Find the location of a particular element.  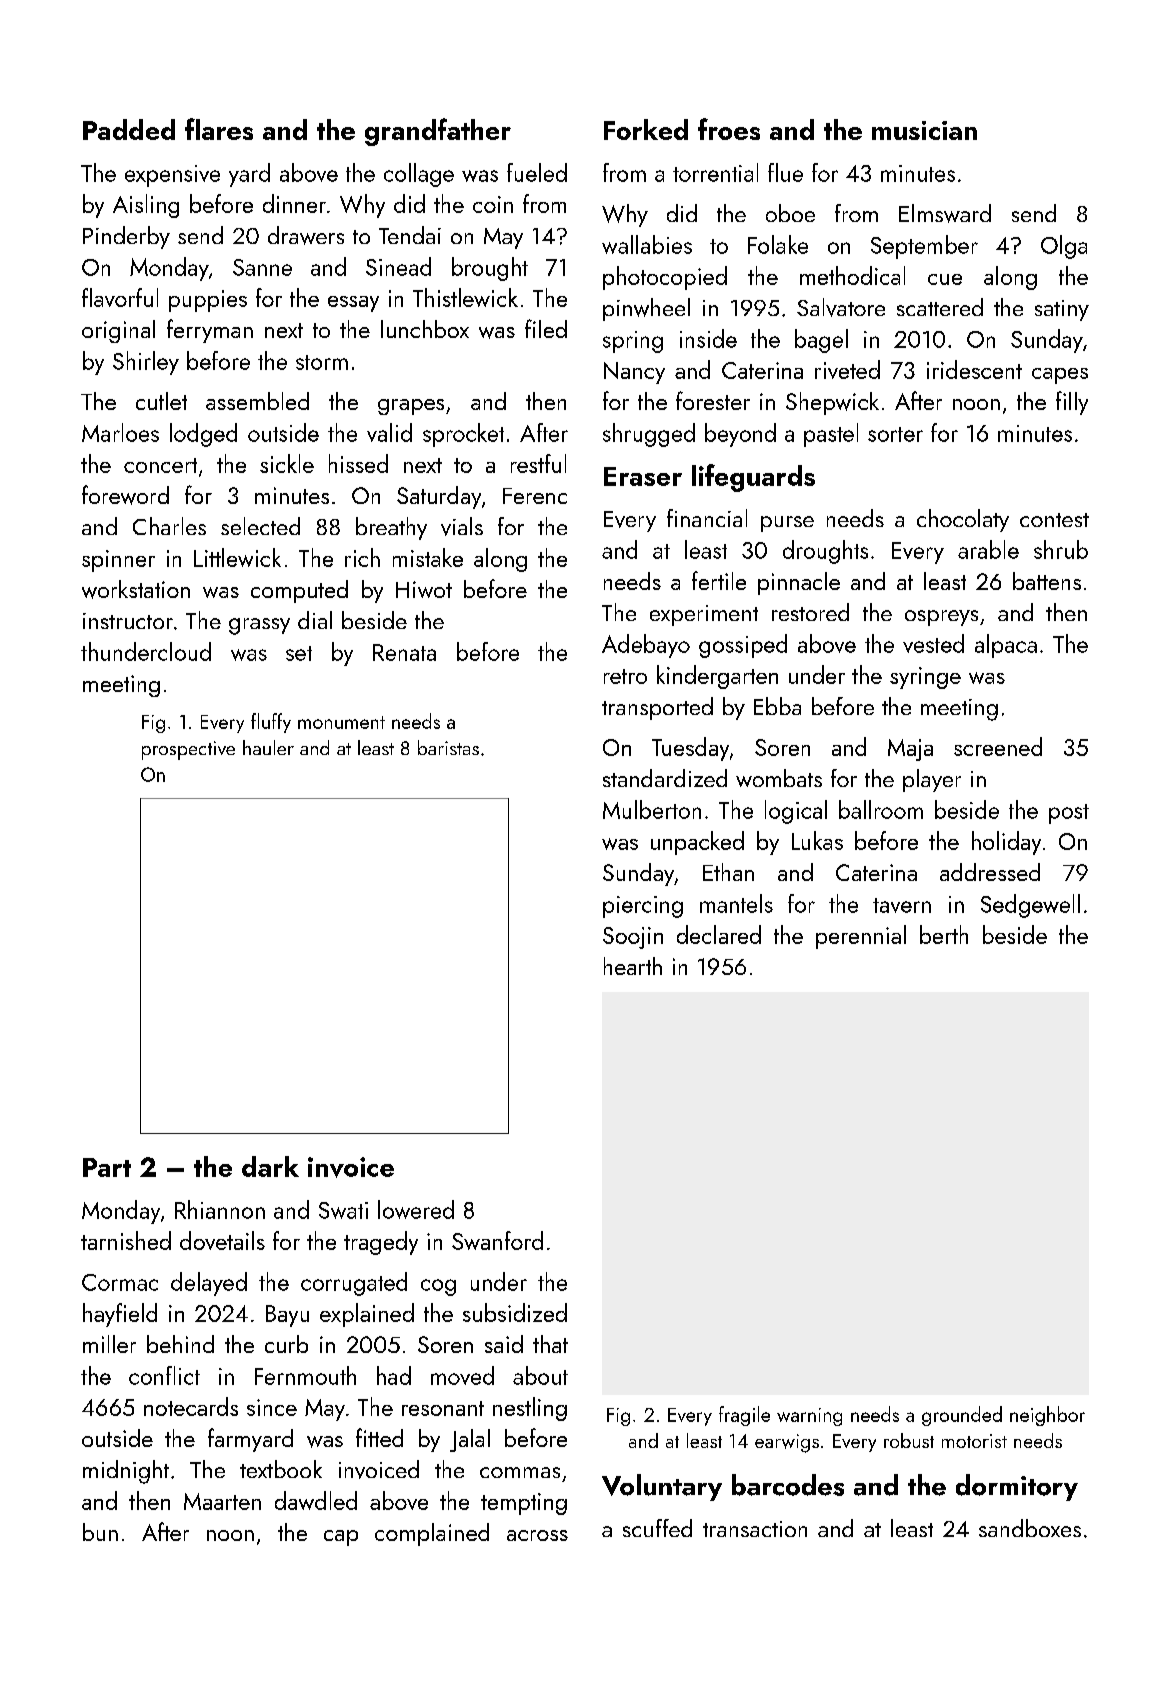

bun is located at coordinates (100, 1532).
